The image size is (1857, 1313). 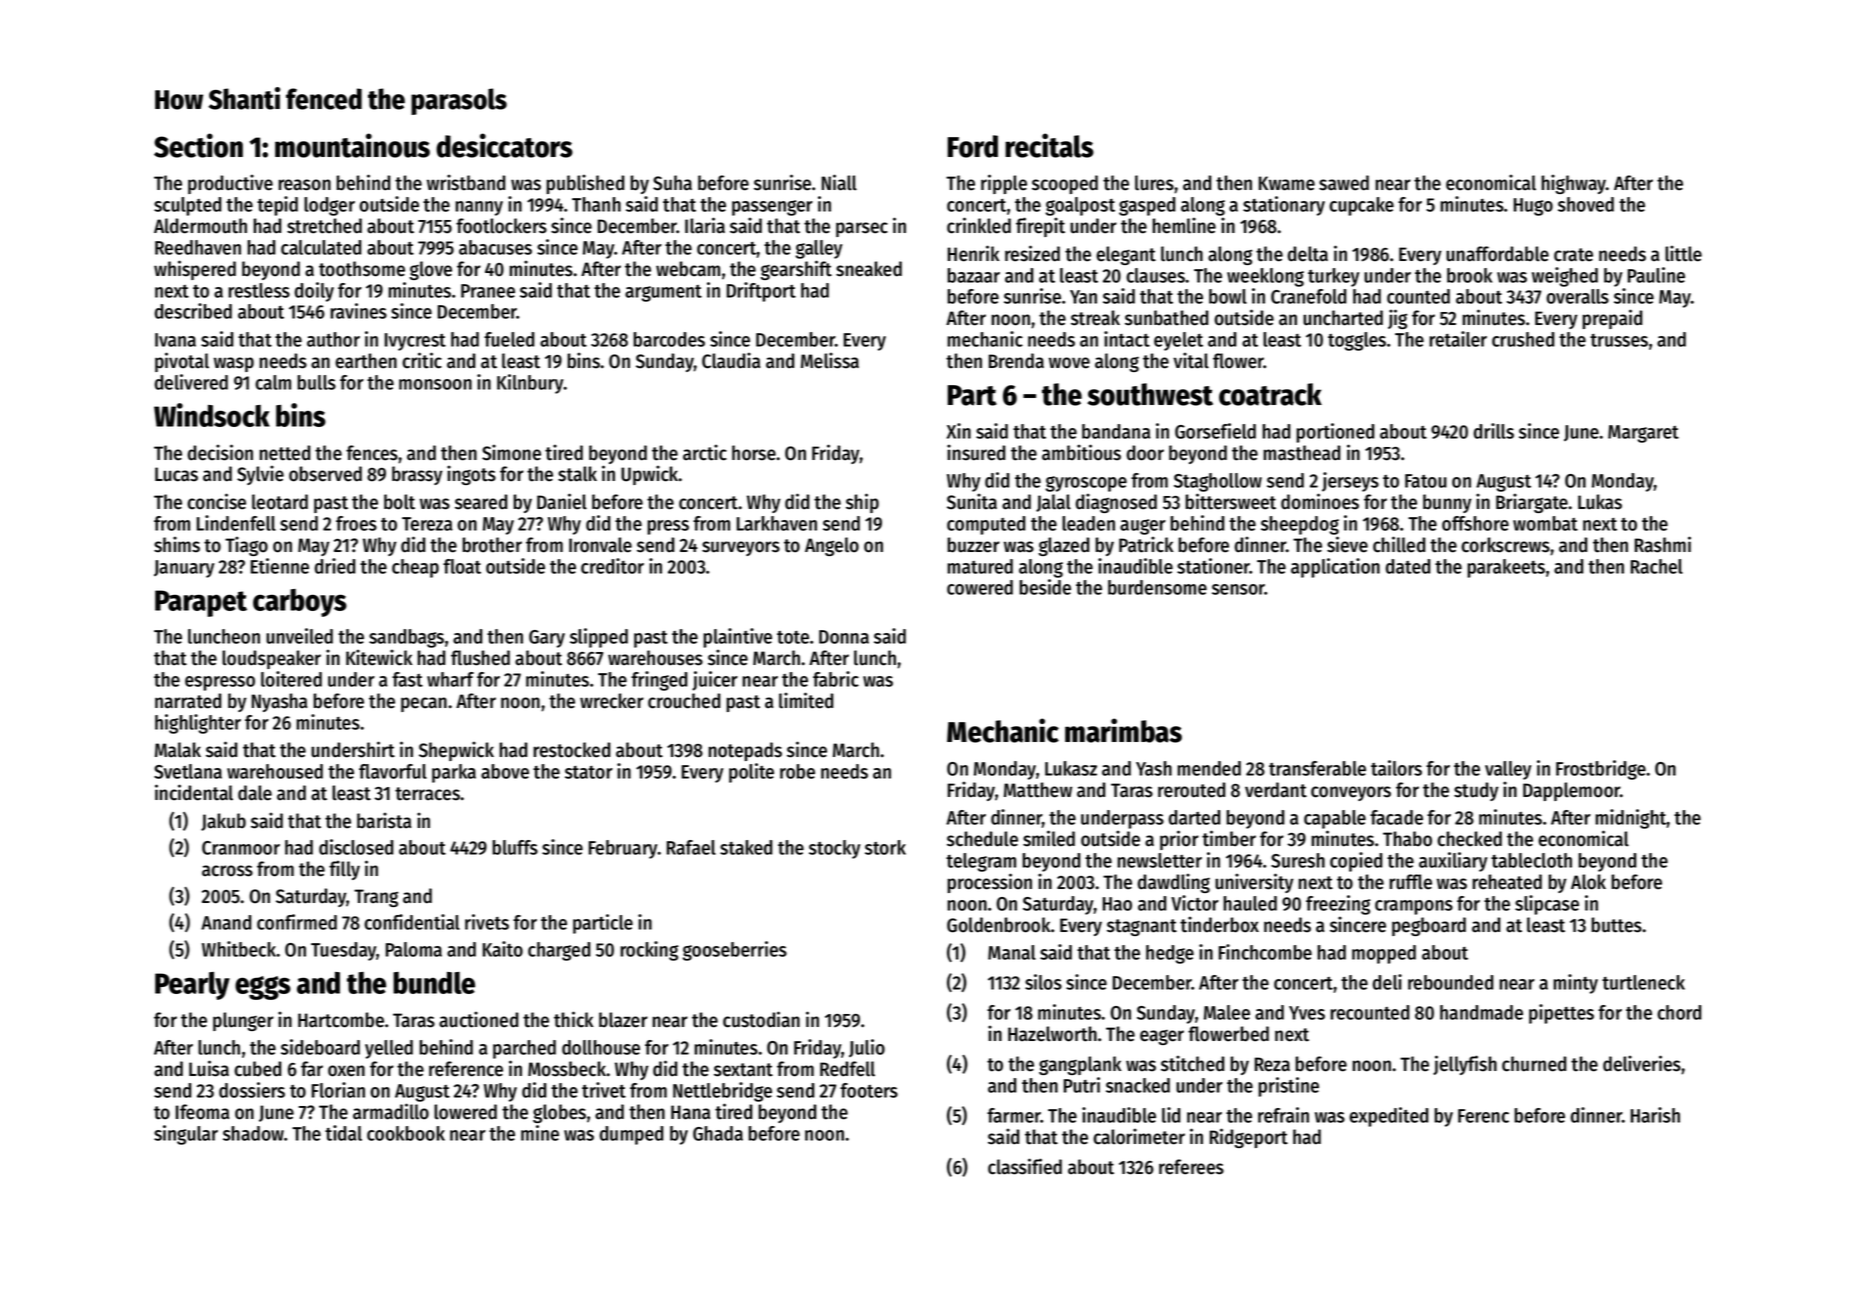 What do you see at coordinates (1407, 839) in the document?
I see `Thabo` at bounding box center [1407, 839].
